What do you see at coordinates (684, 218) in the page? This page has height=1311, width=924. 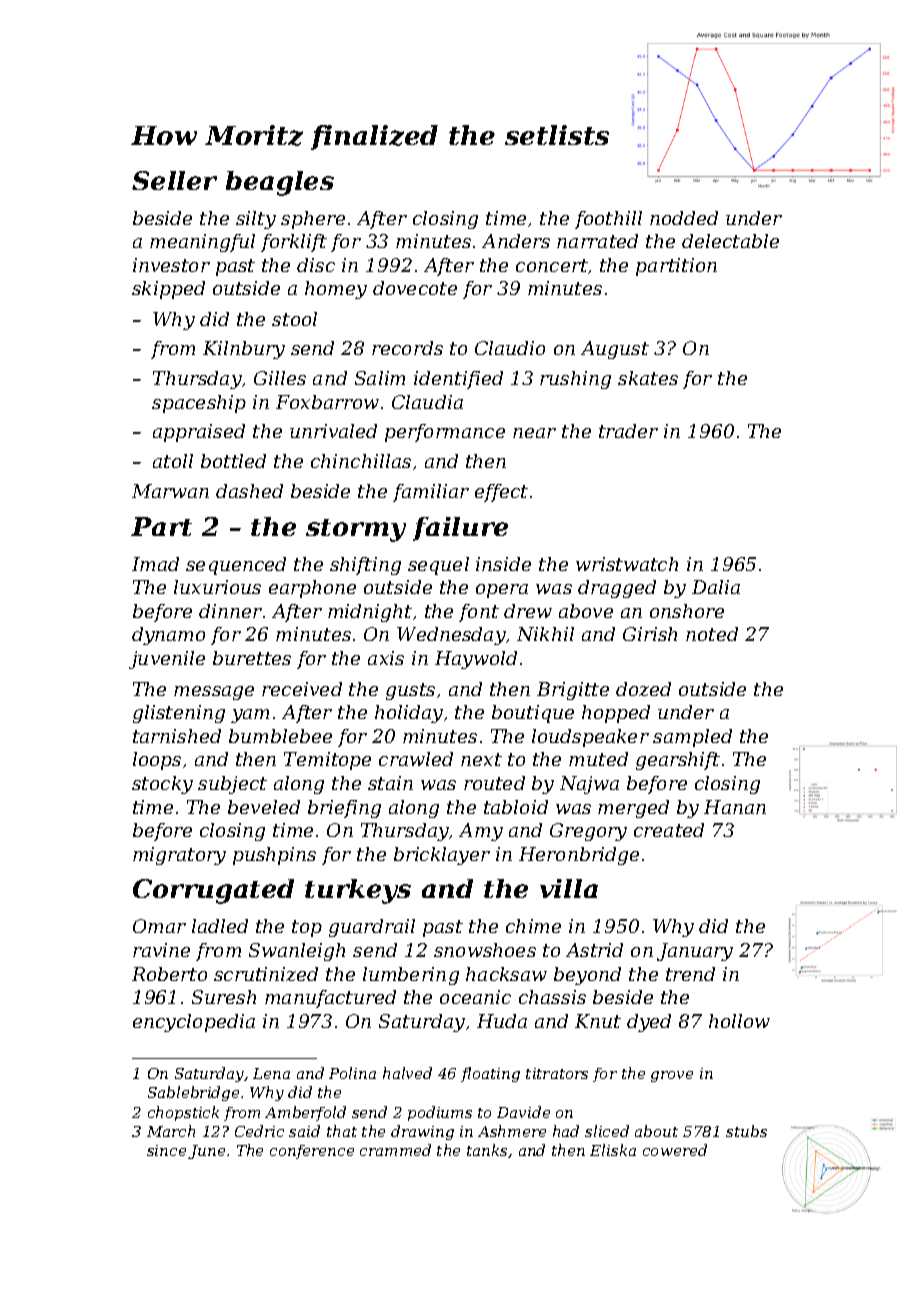 I see `nodded` at bounding box center [684, 218].
